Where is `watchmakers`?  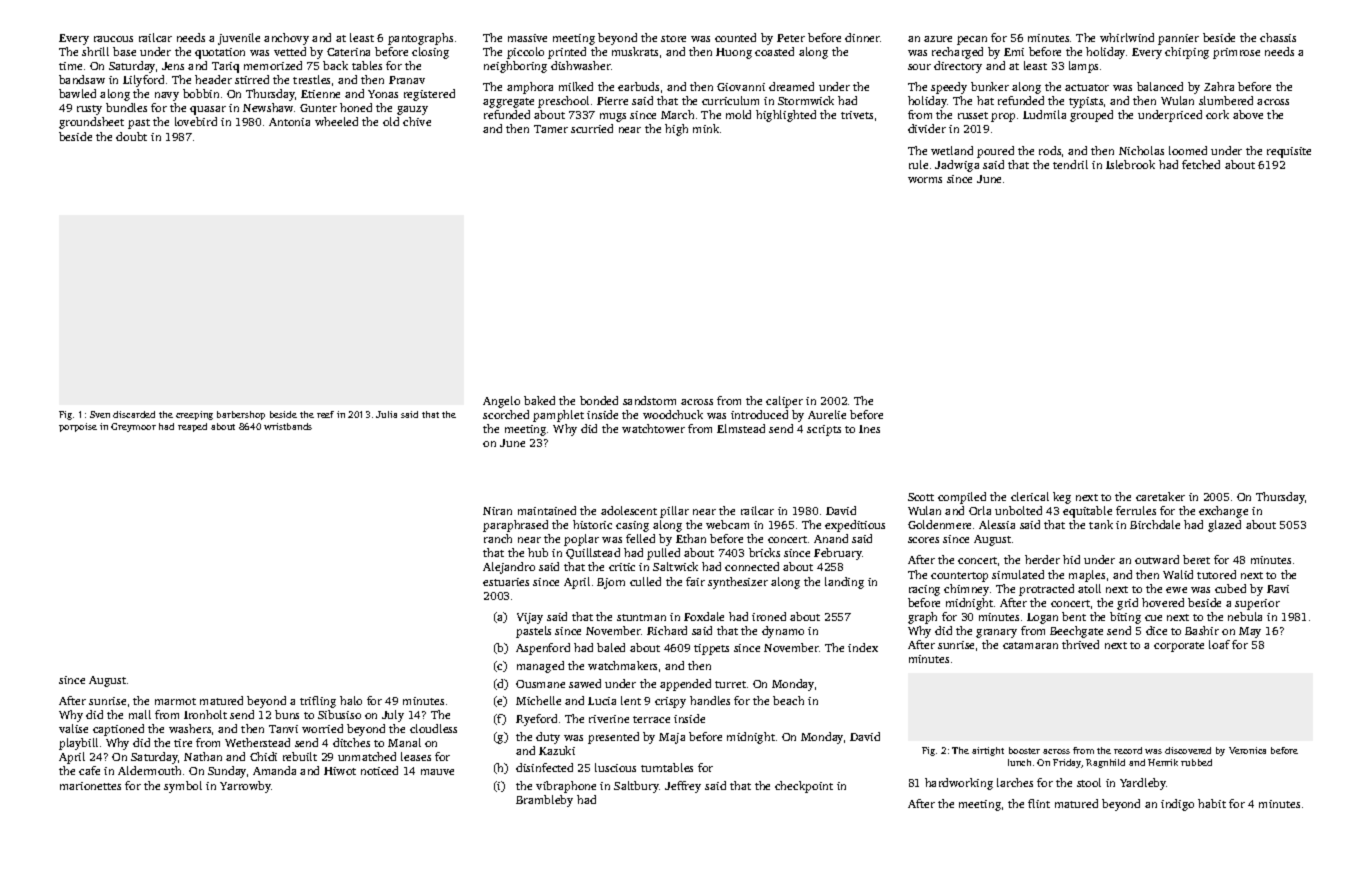
watchmakers is located at coordinates (622, 665).
